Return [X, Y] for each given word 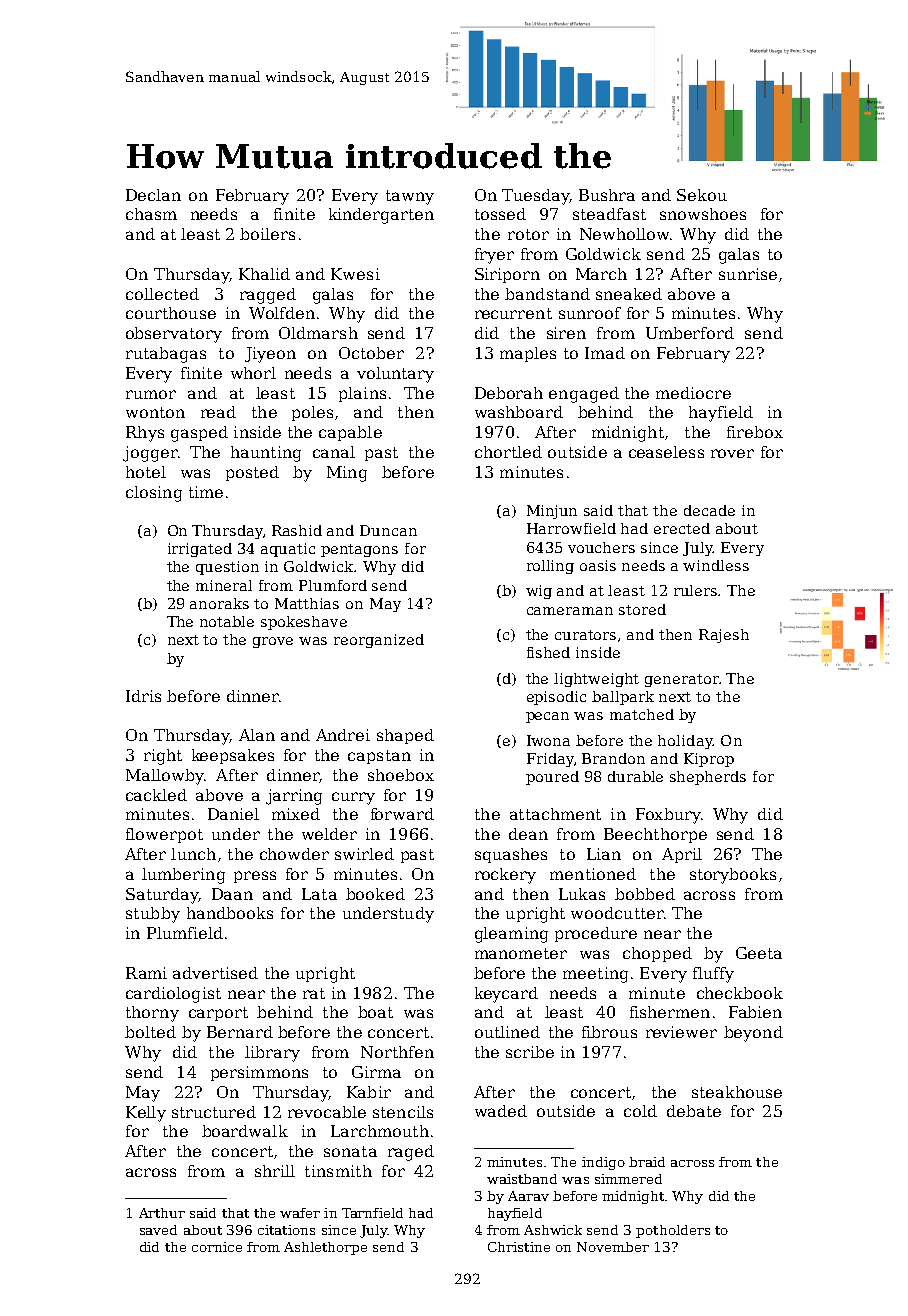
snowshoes [703, 214]
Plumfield [185, 933]
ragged [268, 296]
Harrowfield [571, 528]
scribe [530, 1052]
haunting [266, 454]
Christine [519, 1247]
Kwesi [355, 274]
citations [286, 1230]
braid [647, 1162]
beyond [753, 1034]
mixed [296, 814]
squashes [511, 855]
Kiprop [709, 760]
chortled [508, 452]
